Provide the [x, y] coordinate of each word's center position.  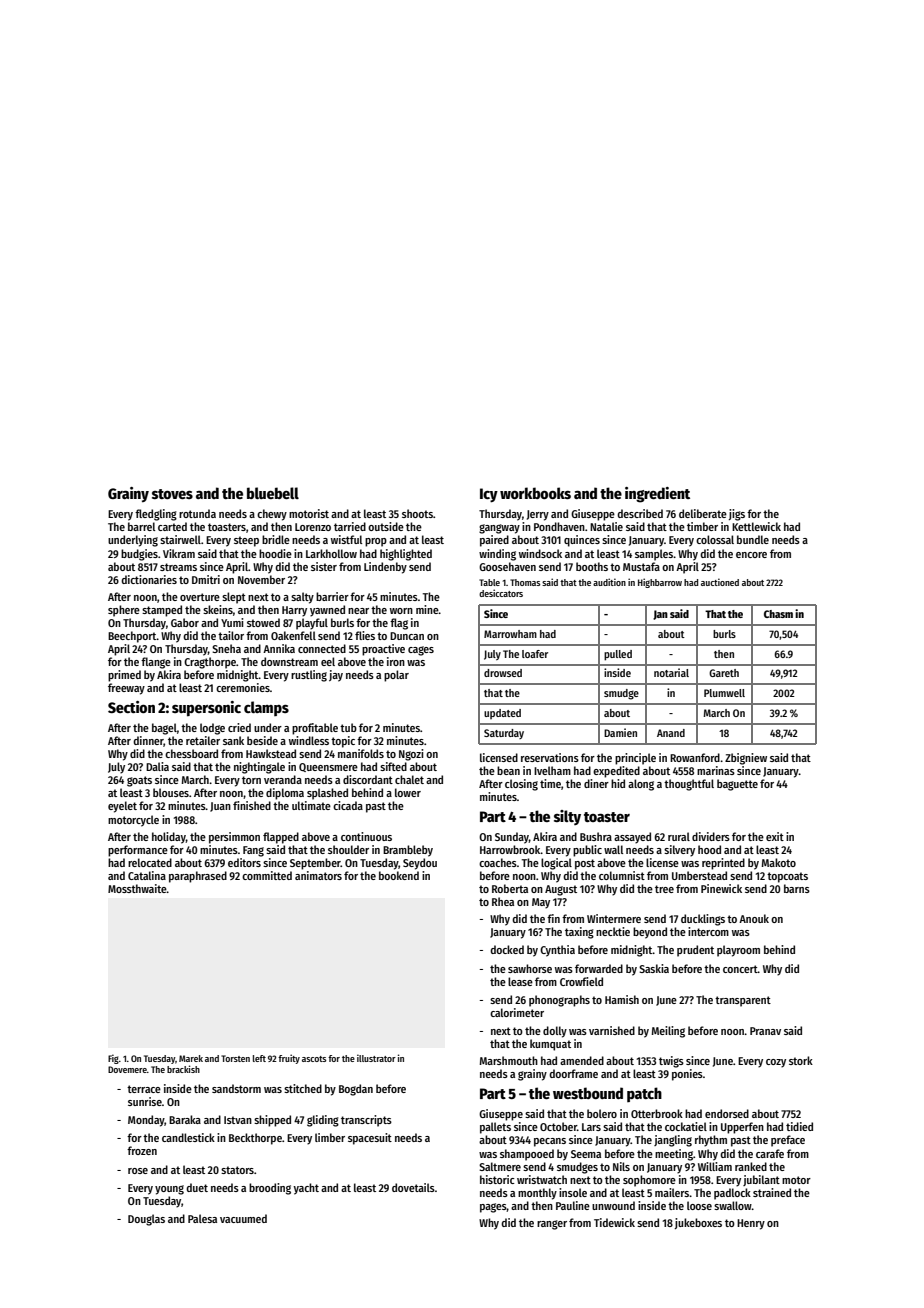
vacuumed [243, 1218]
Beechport [132, 637]
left [259, 1058]
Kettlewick [756, 526]
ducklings [703, 920]
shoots [417, 513]
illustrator [376, 1058]
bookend [399, 875]
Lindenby [385, 568]
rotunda [197, 513]
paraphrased [198, 877]
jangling [673, 1141]
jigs [737, 515]
